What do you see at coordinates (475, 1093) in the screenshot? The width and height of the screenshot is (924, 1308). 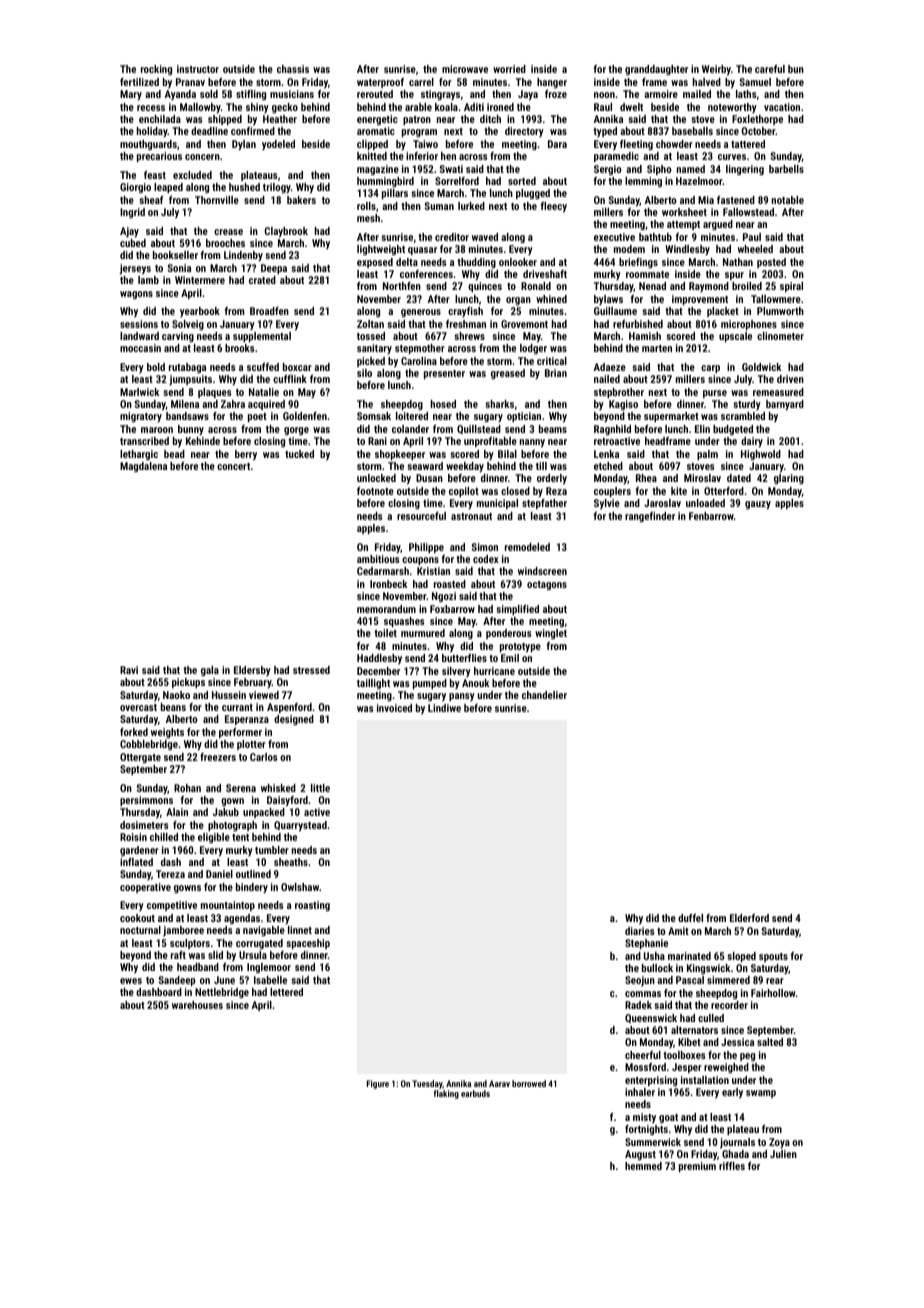 I see `earbuds` at bounding box center [475, 1093].
